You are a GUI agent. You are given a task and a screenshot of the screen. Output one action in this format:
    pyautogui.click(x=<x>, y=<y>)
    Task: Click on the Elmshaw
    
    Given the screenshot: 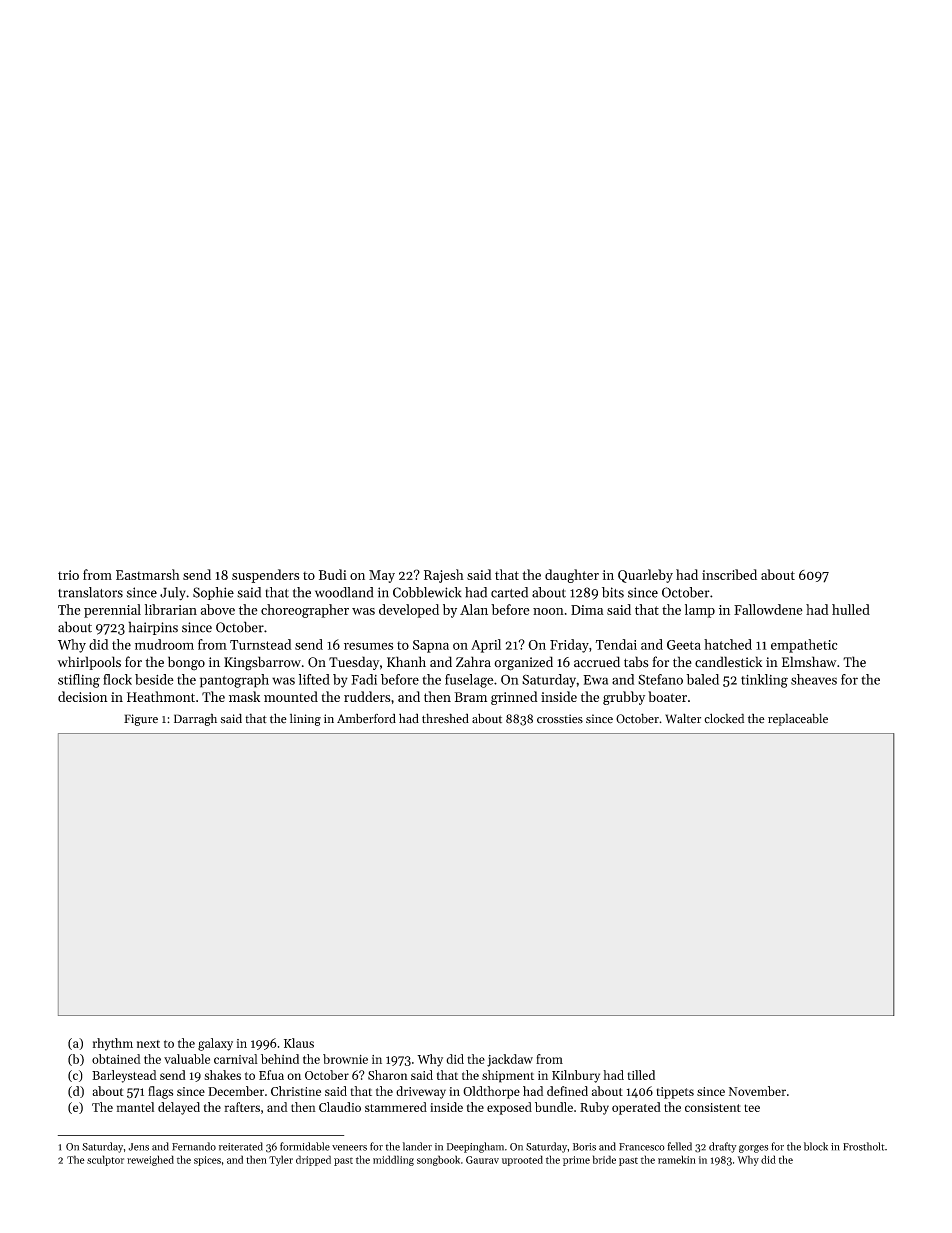 What is the action you would take?
    pyautogui.click(x=809, y=662)
